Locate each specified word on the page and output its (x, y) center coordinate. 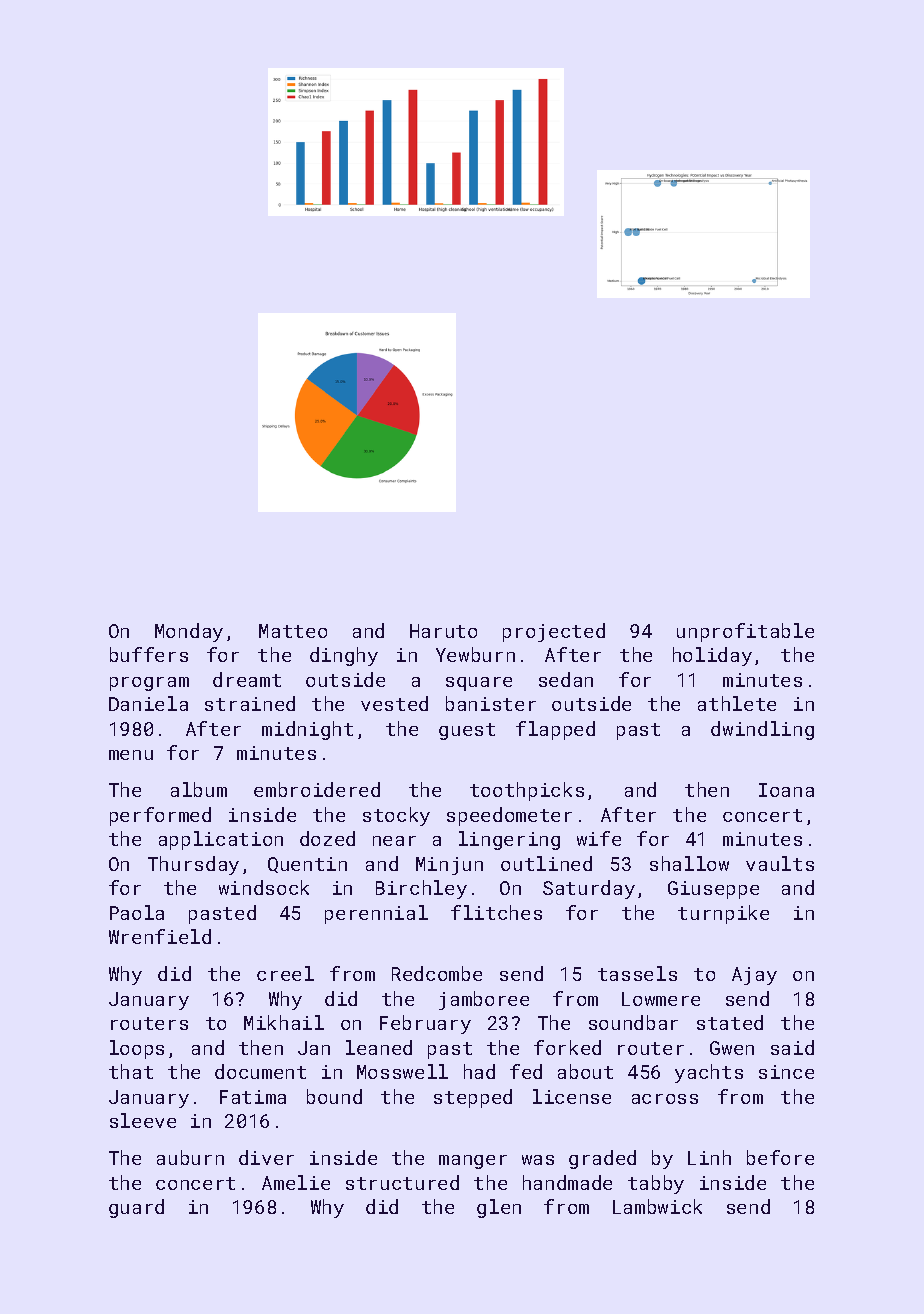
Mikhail (284, 1022)
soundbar (633, 1022)
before (780, 1157)
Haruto (443, 631)
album (199, 789)
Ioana (786, 790)
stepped (473, 1098)
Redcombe (437, 973)
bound (334, 1096)
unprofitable (745, 632)
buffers (149, 654)
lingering (509, 840)
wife (599, 838)
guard (136, 1208)
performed (160, 816)
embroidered (317, 789)
